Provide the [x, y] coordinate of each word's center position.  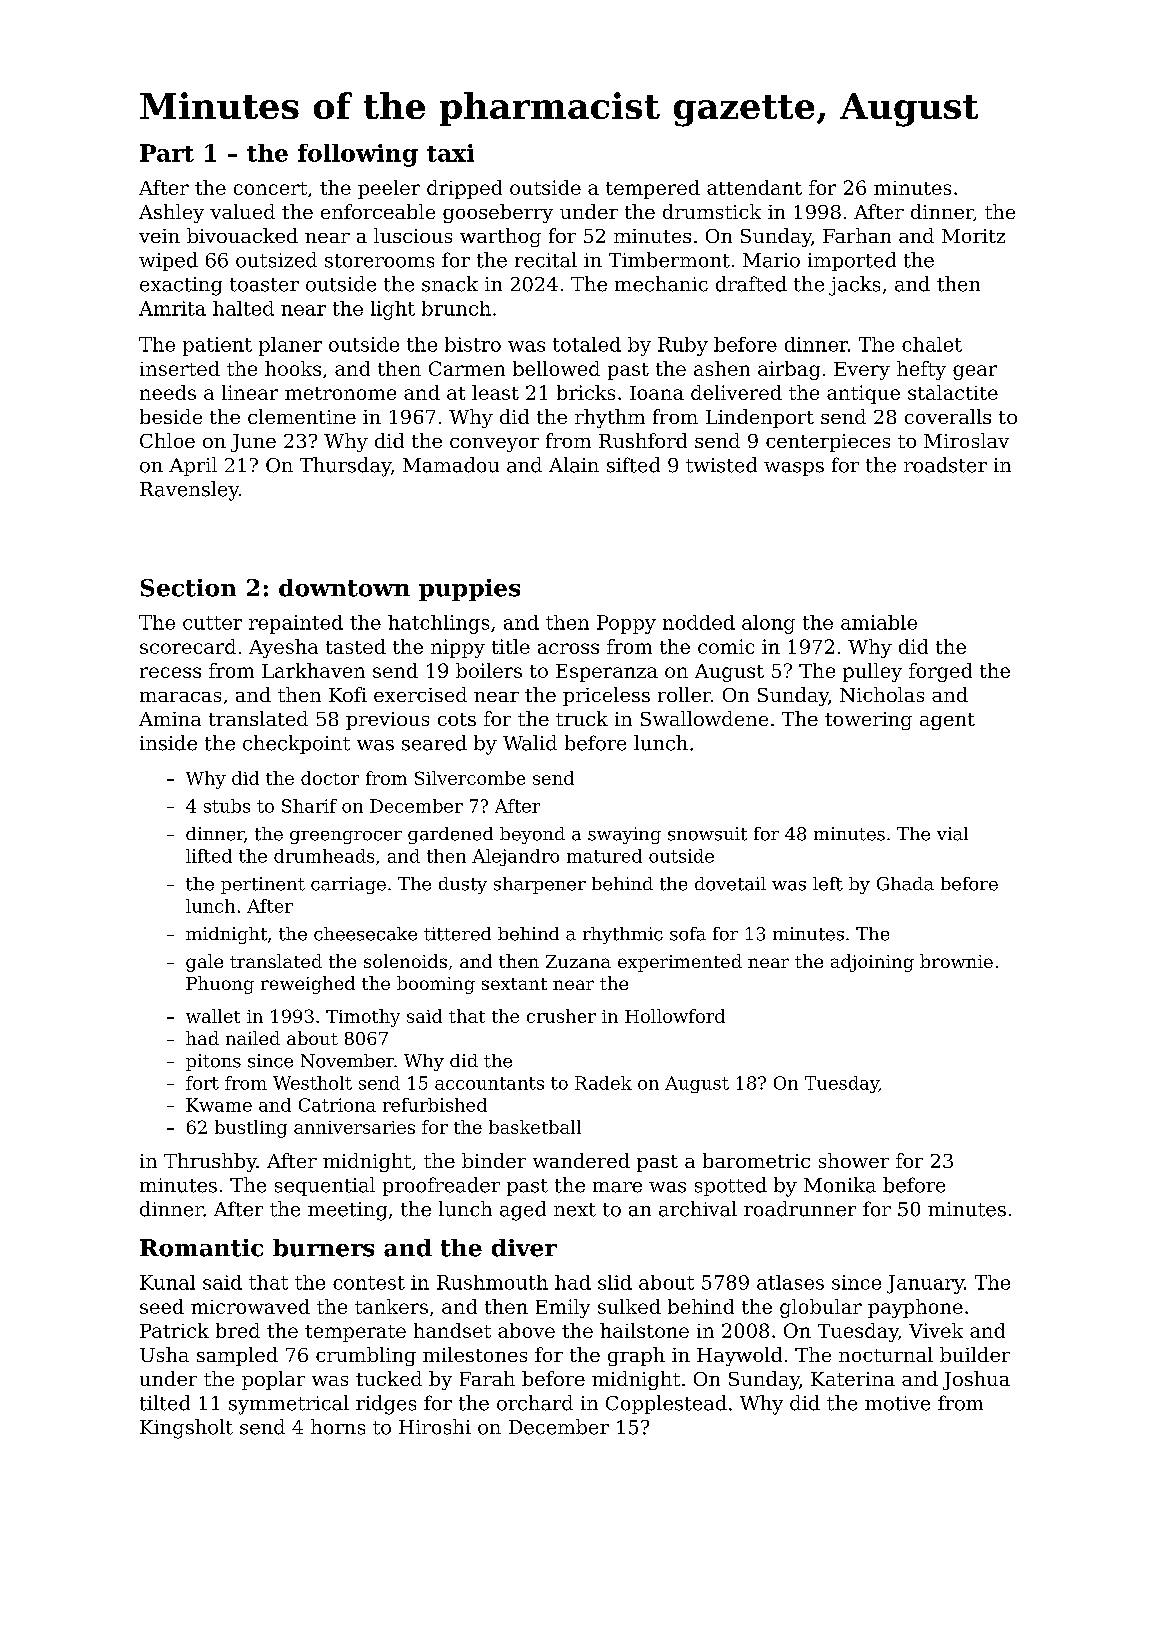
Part [167, 153]
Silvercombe [470, 778]
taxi [450, 153]
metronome [340, 393]
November [347, 1061]
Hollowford [675, 1016]
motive [897, 1403]
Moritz [973, 236]
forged [940, 672]
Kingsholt [186, 1429]
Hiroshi [435, 1427]
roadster [945, 465]
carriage [348, 885]
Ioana [657, 393]
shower [854, 1160]
